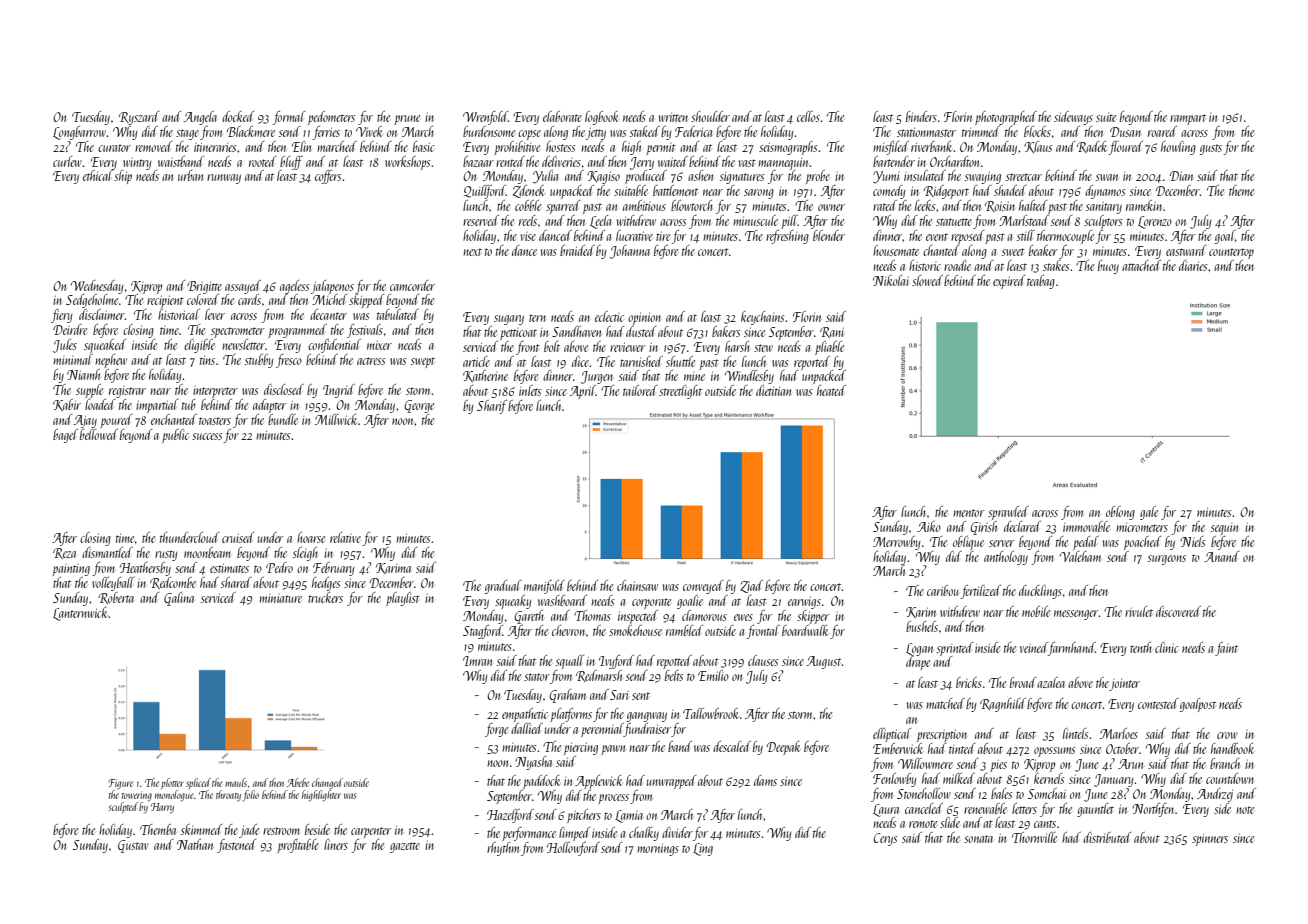 This screenshot has width=1308, height=924. Describe the element at coordinates (67, 161) in the screenshot. I see `curlew` at that location.
